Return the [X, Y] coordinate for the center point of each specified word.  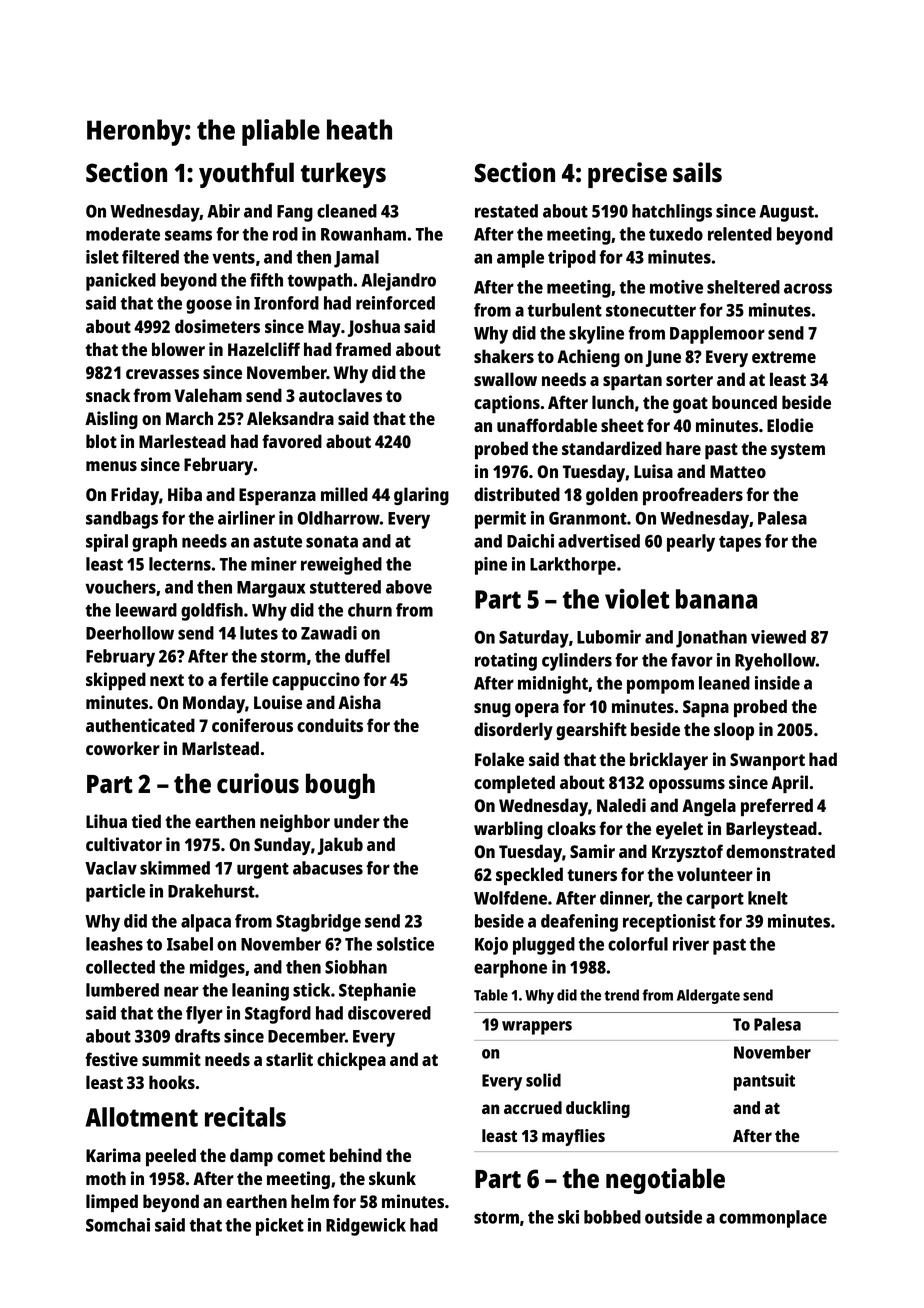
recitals [245, 1117]
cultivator [124, 844]
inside [777, 683]
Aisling [111, 420]
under [357, 821]
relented [740, 234]
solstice [405, 944]
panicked [121, 282]
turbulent [564, 310]
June [663, 358]
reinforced [395, 303]
